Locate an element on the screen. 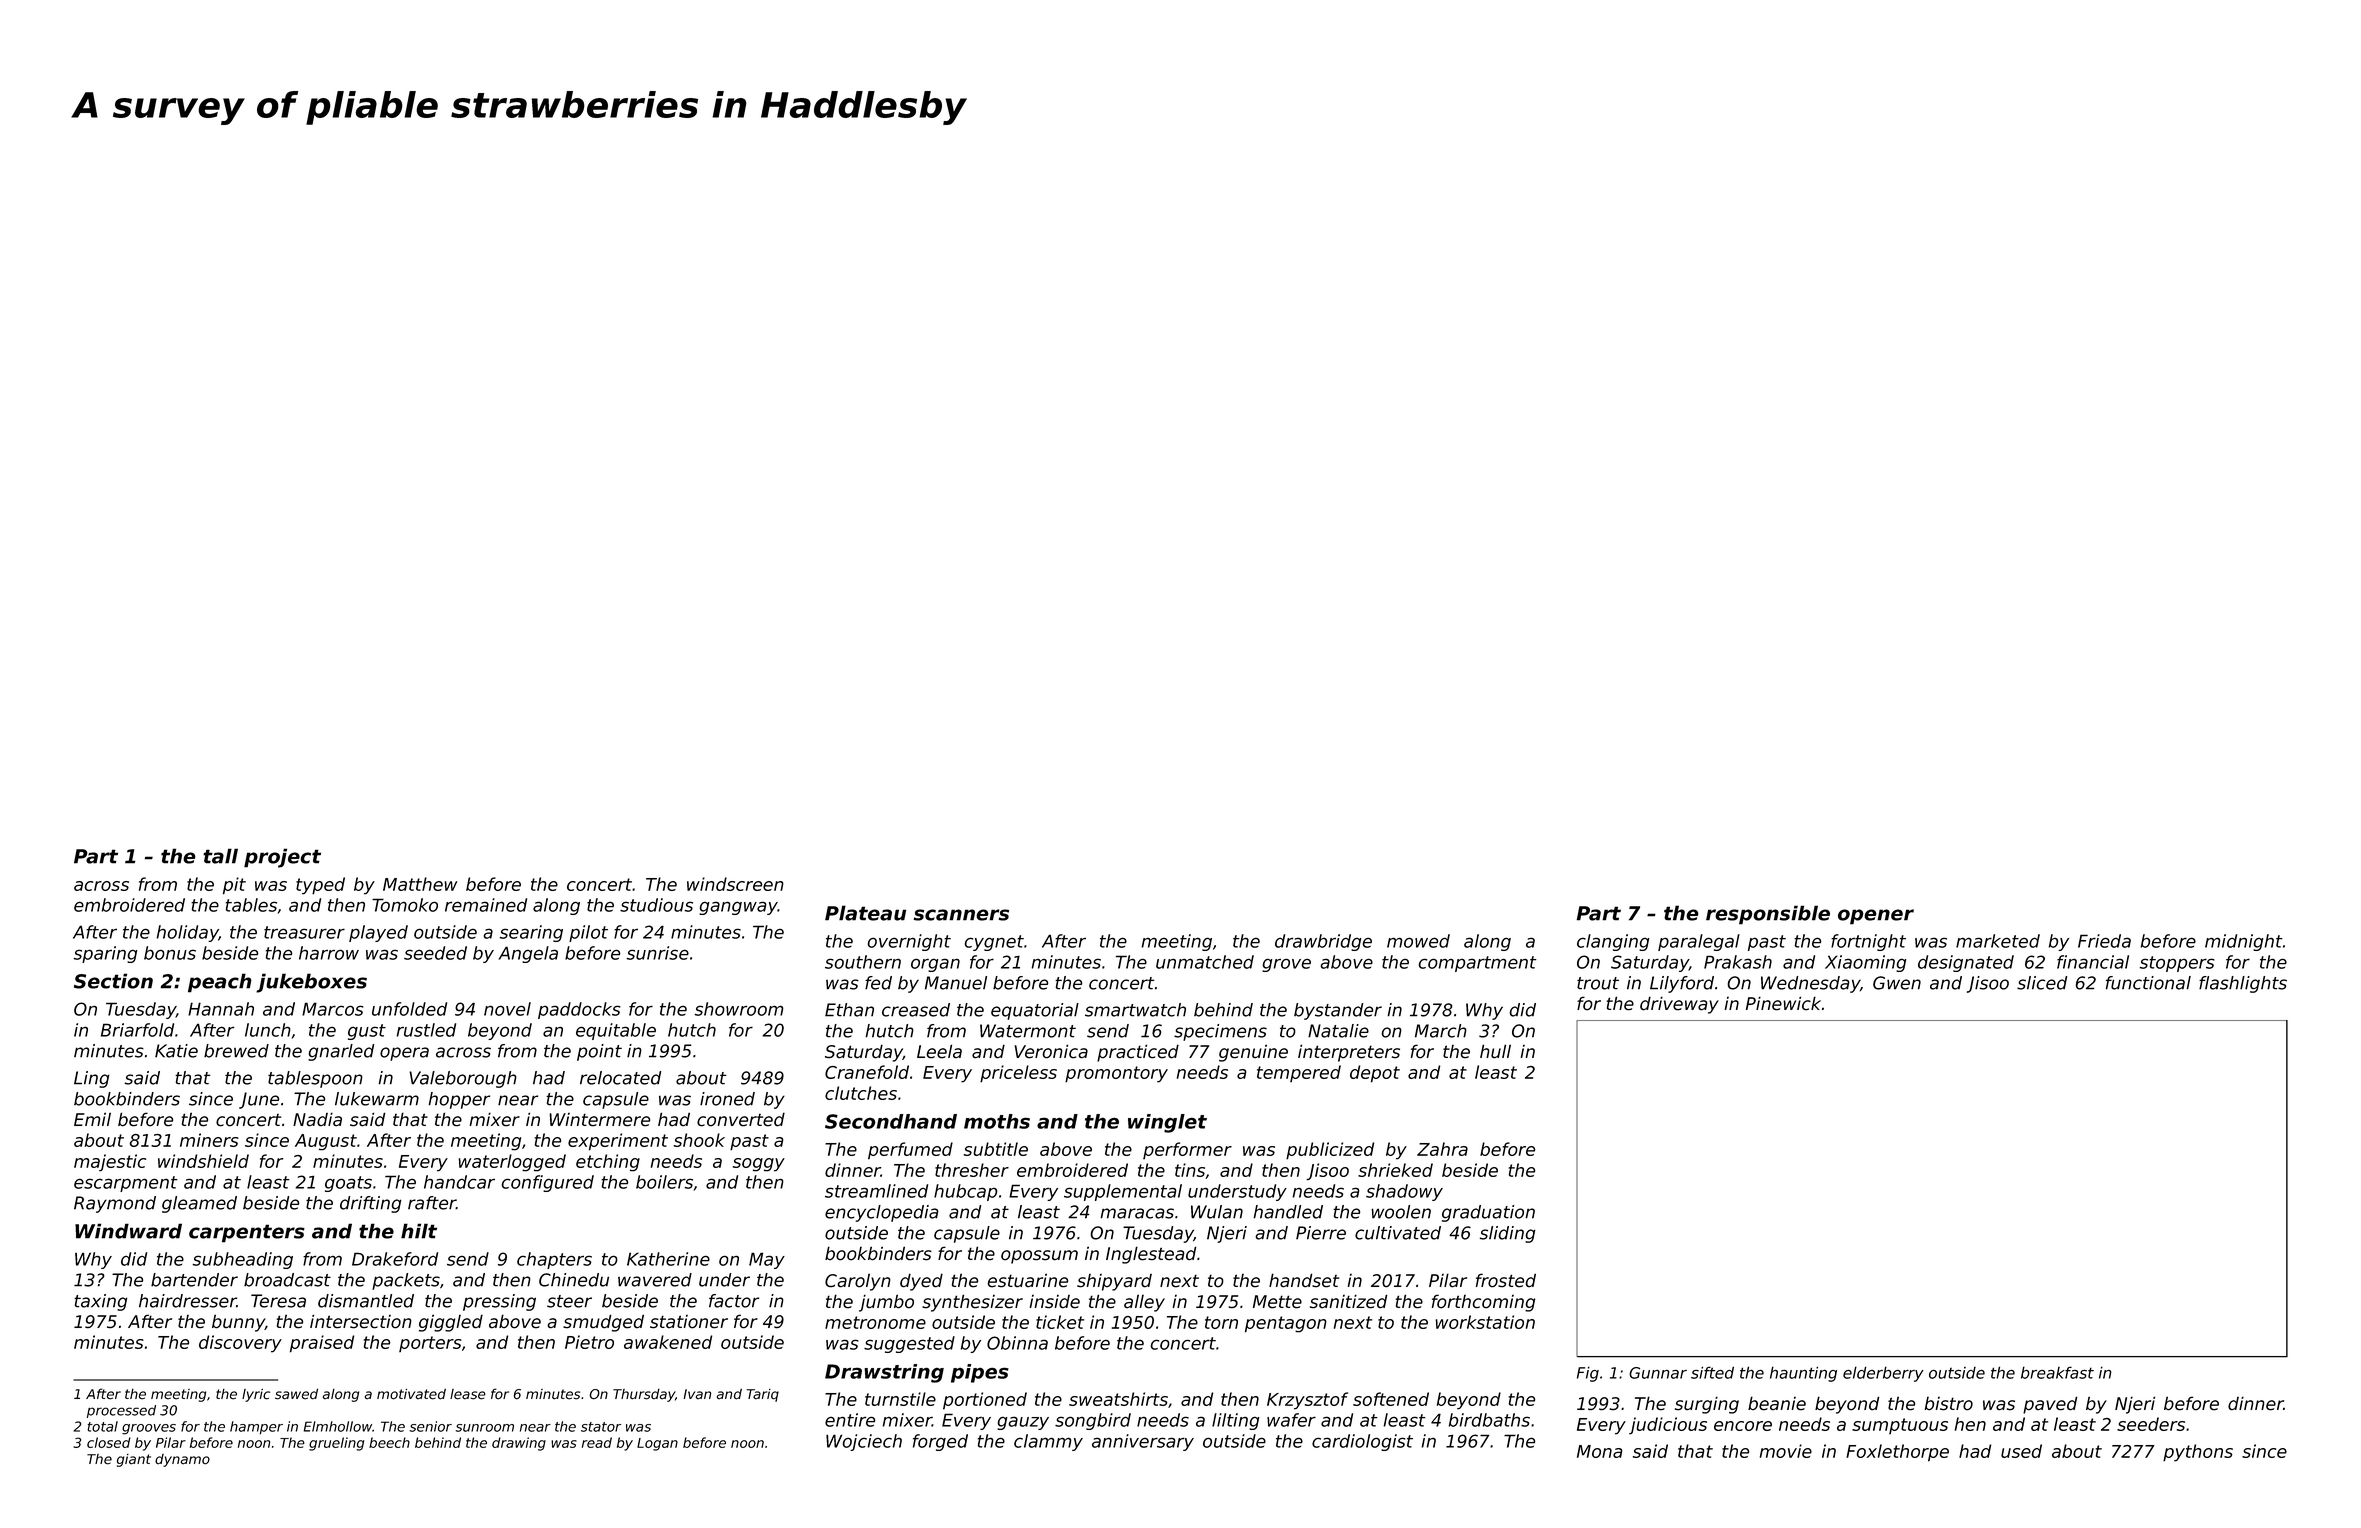 The image size is (2361, 1528). responsible is located at coordinates (1768, 915).
